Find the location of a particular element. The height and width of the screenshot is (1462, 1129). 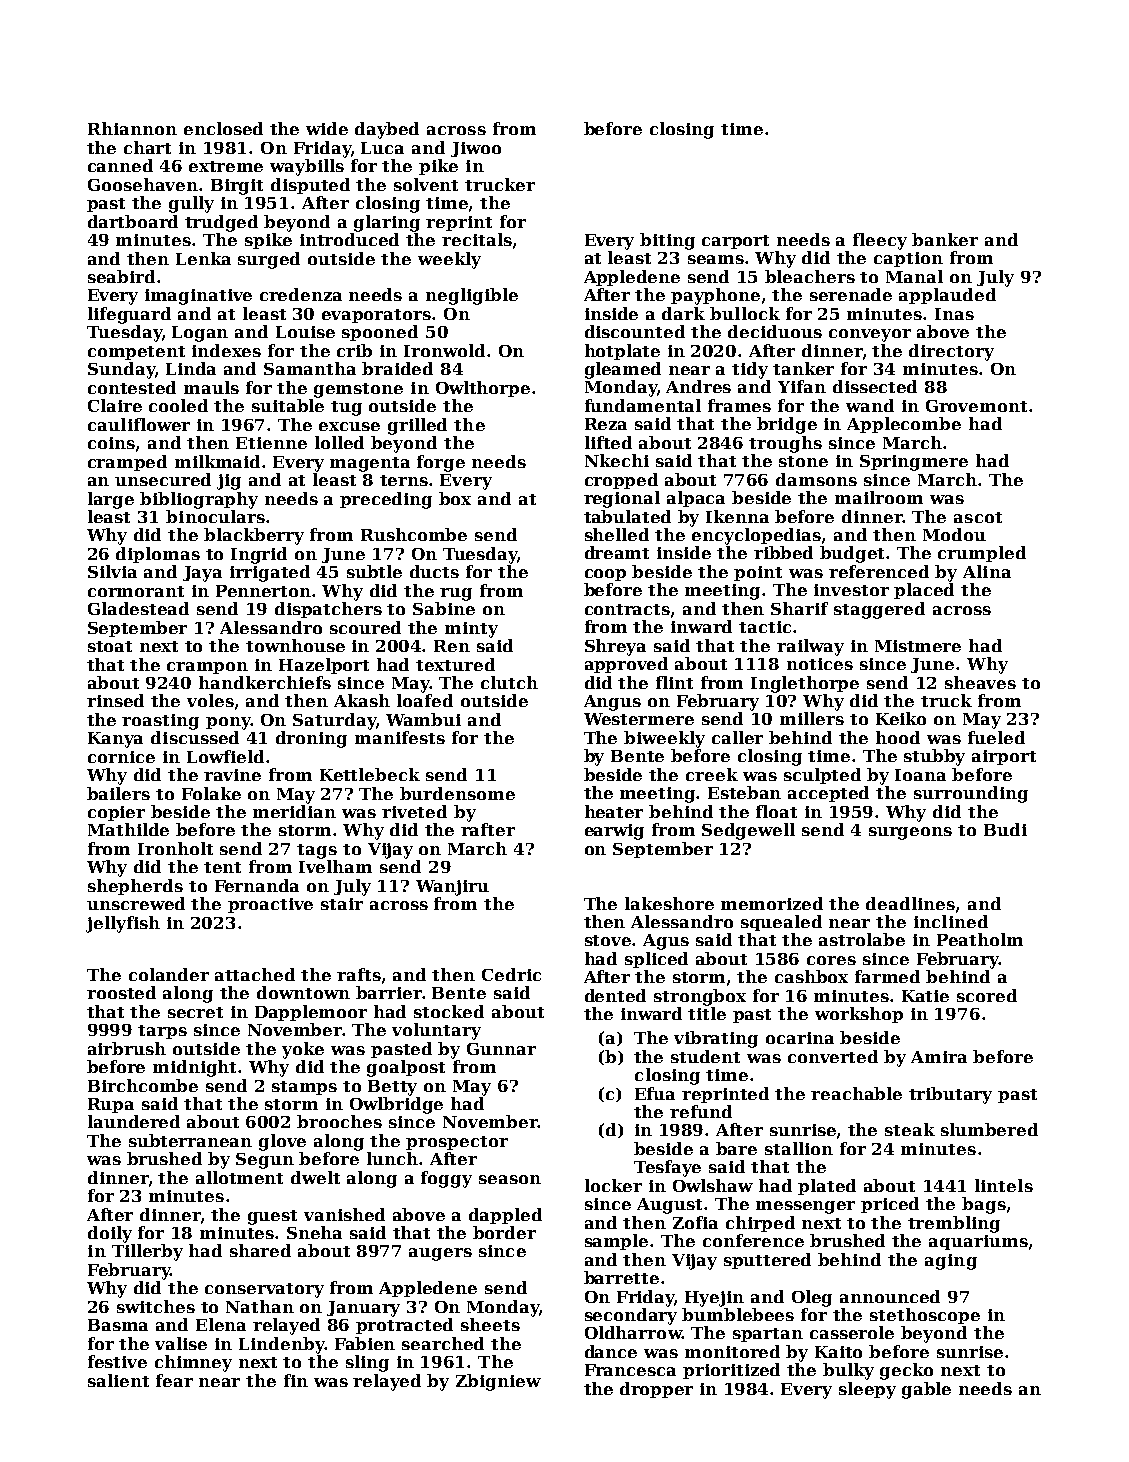

Ivelham is located at coordinates (335, 866).
